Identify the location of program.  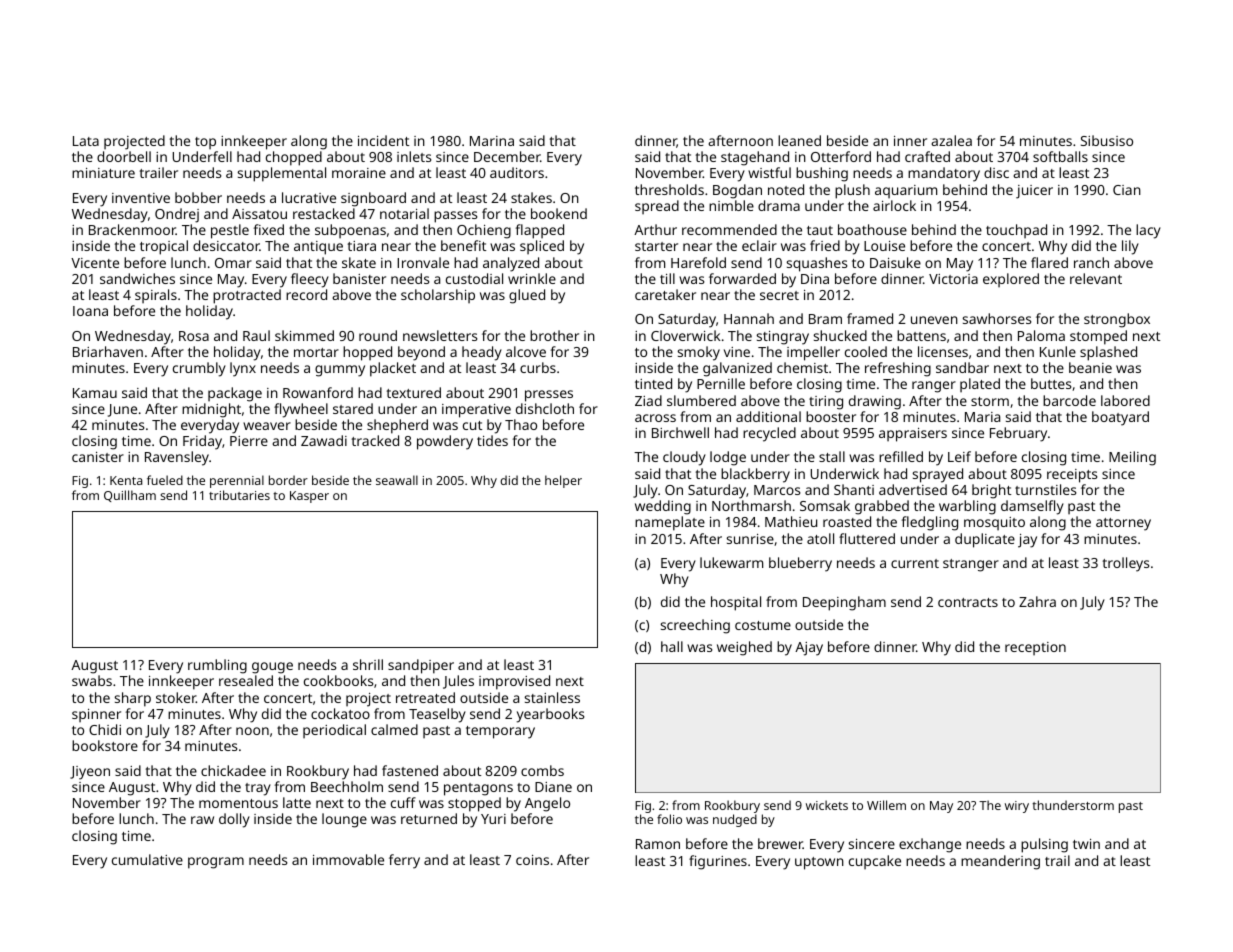
(216, 863).
